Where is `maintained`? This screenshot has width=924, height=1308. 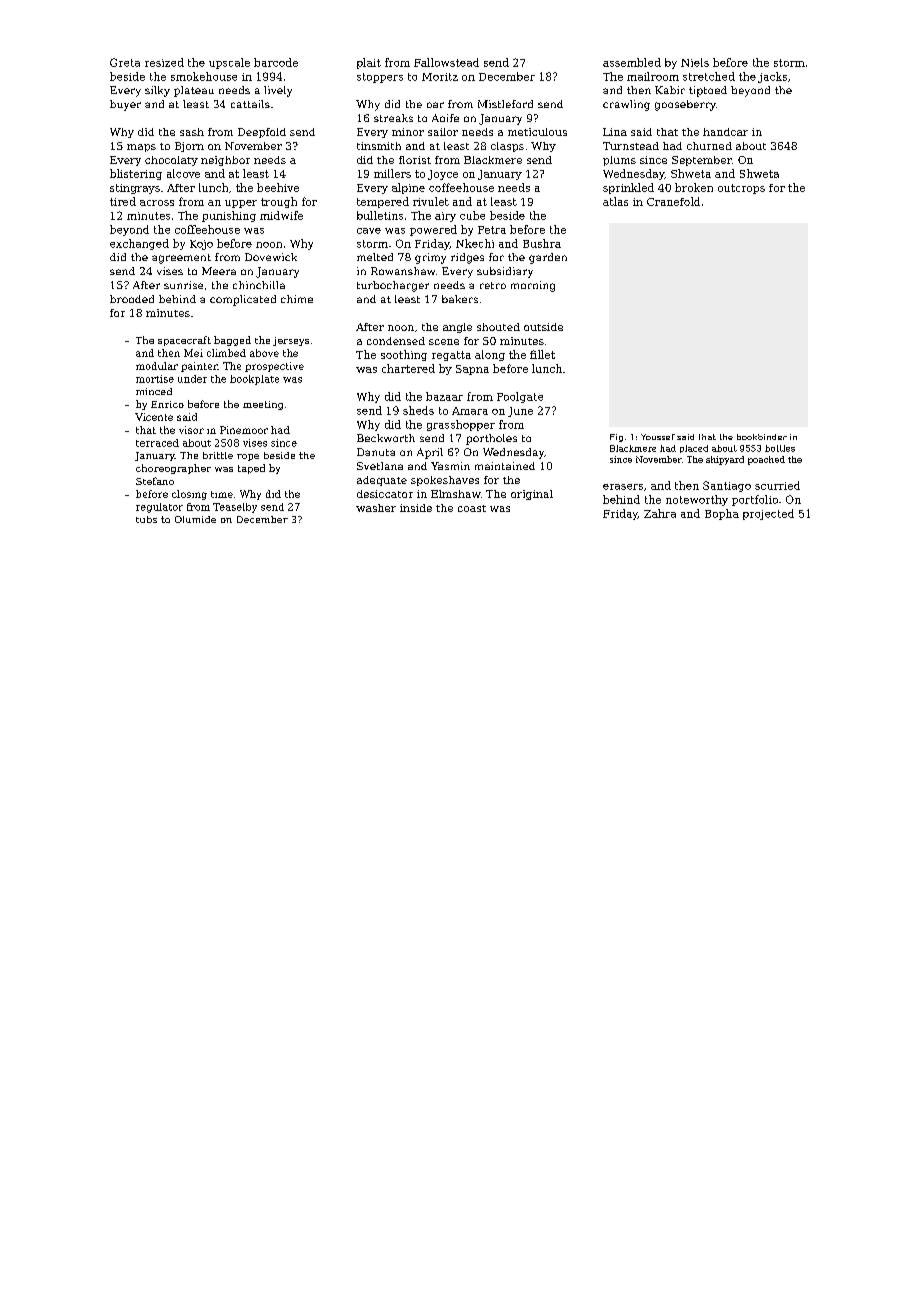
maintained is located at coordinates (505, 466).
